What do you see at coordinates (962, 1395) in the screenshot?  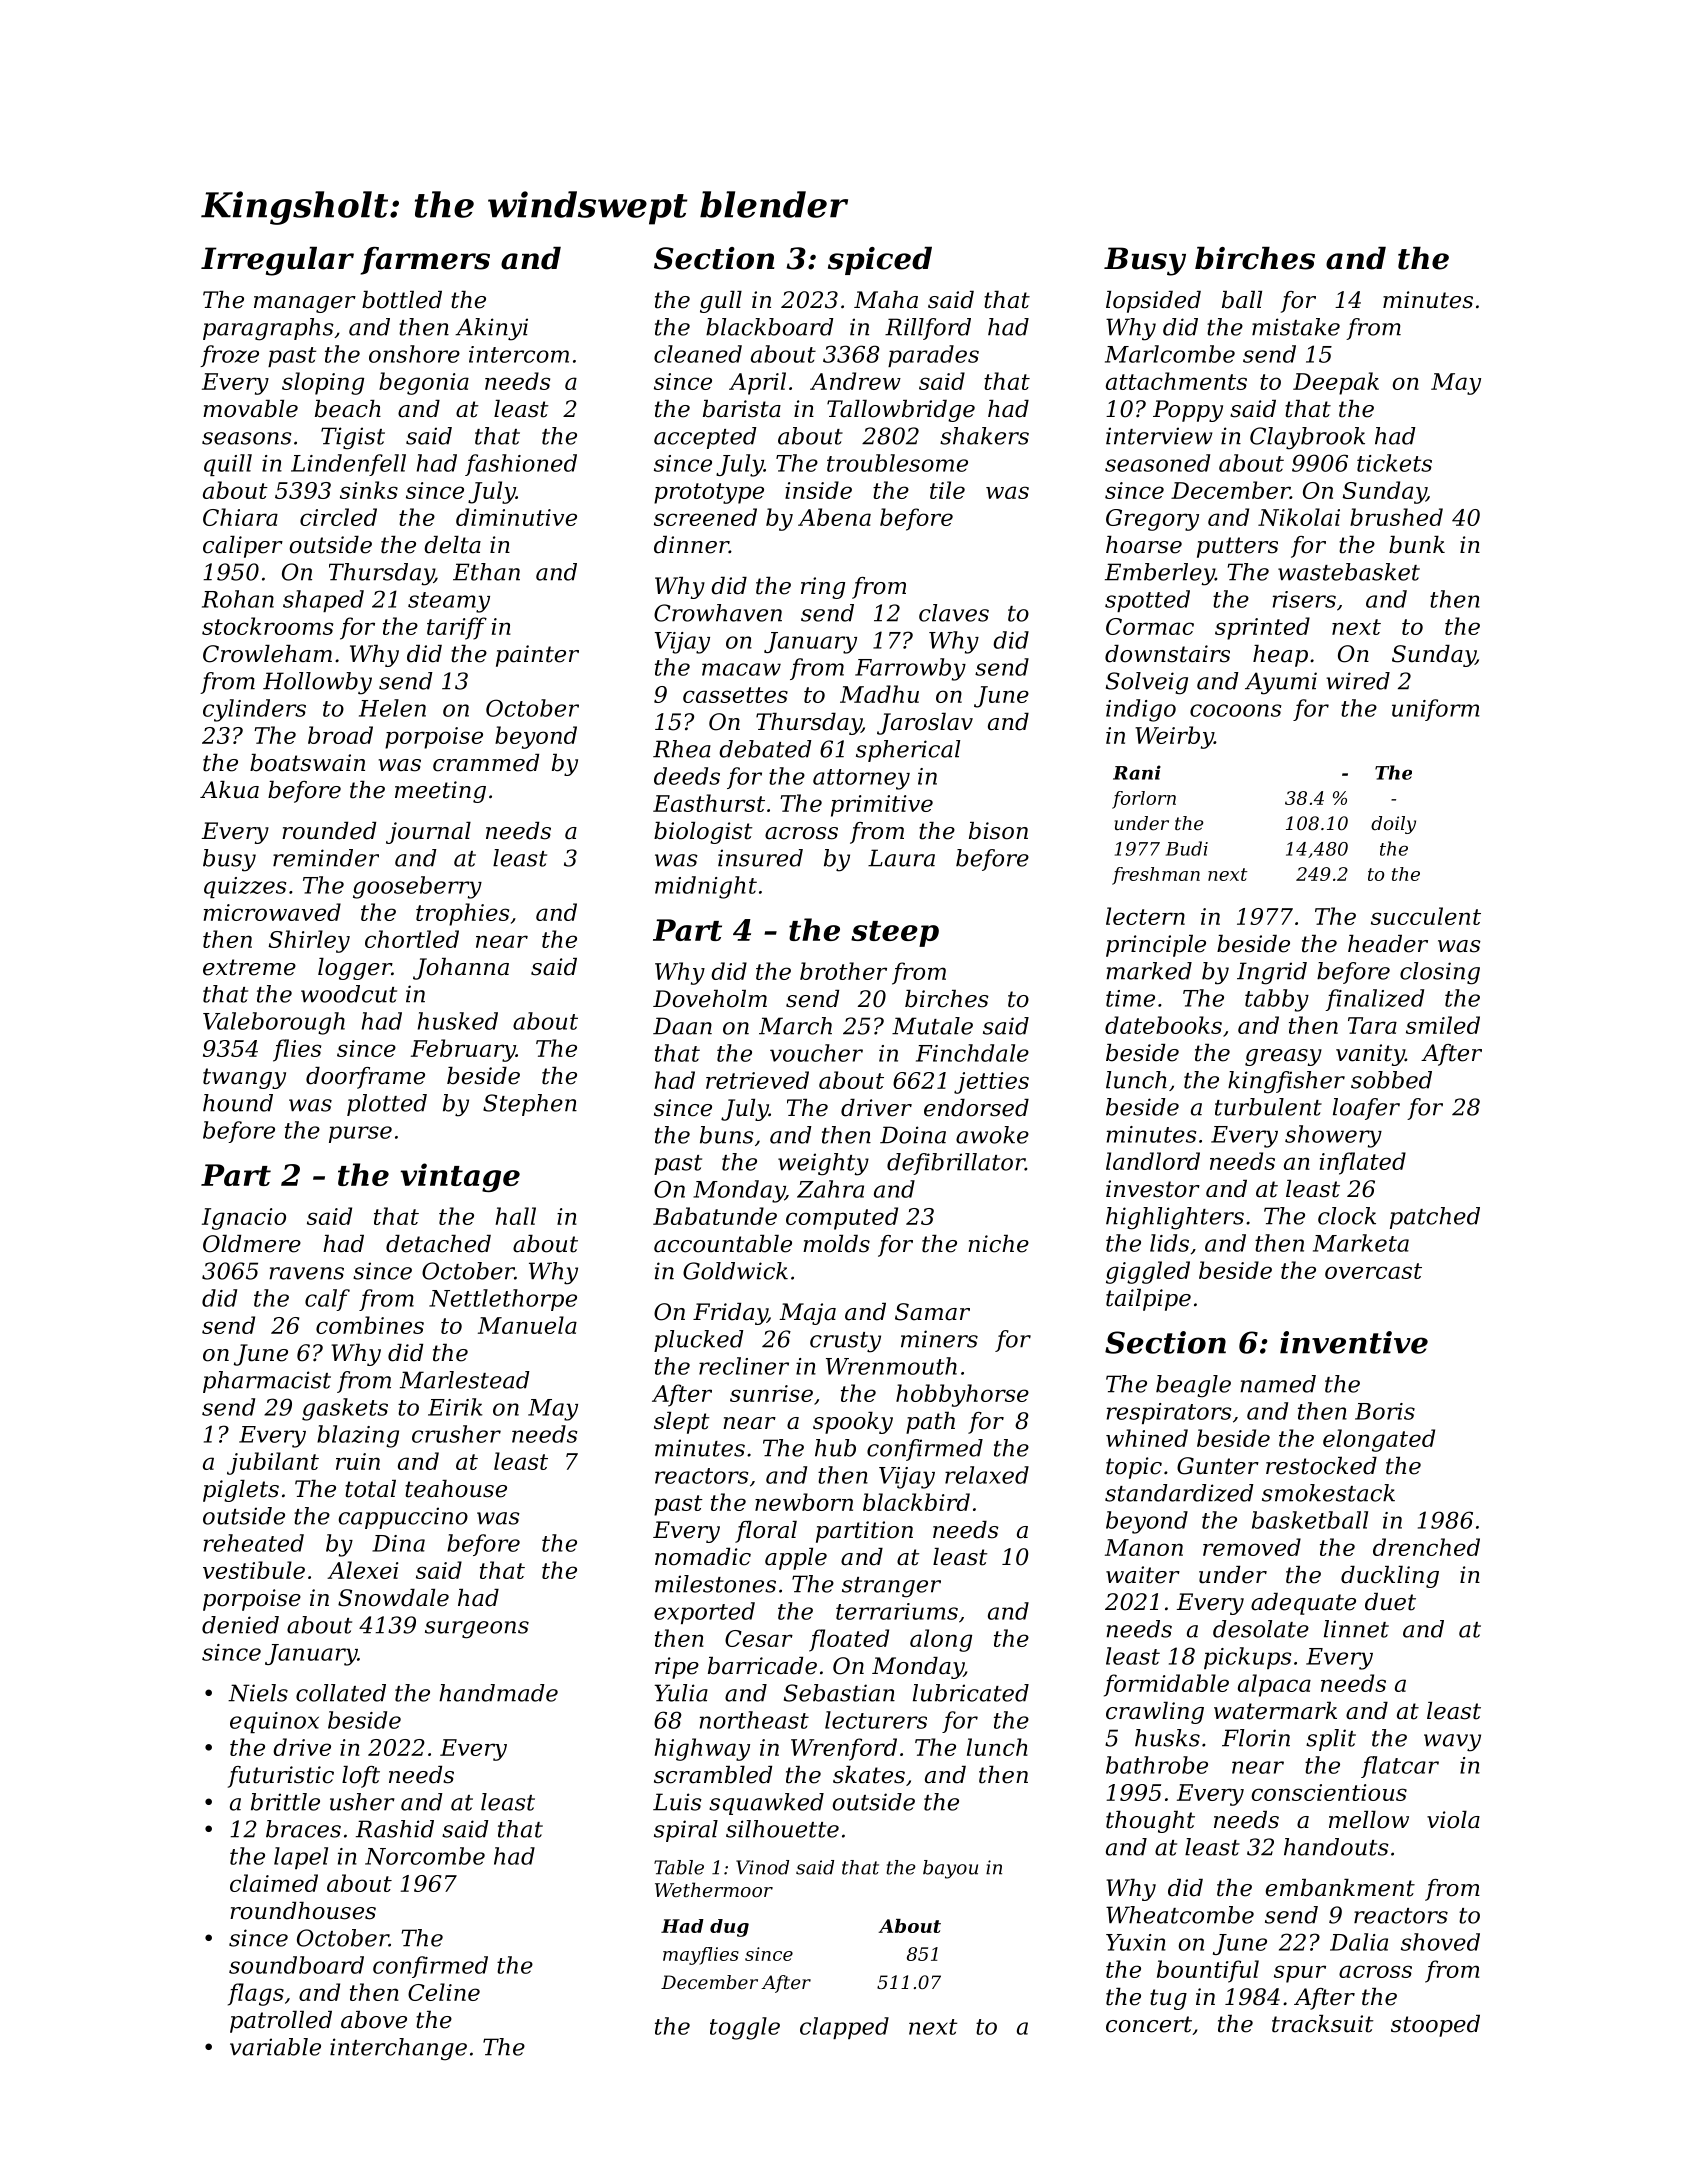 I see `hobbyhorse` at bounding box center [962, 1395].
